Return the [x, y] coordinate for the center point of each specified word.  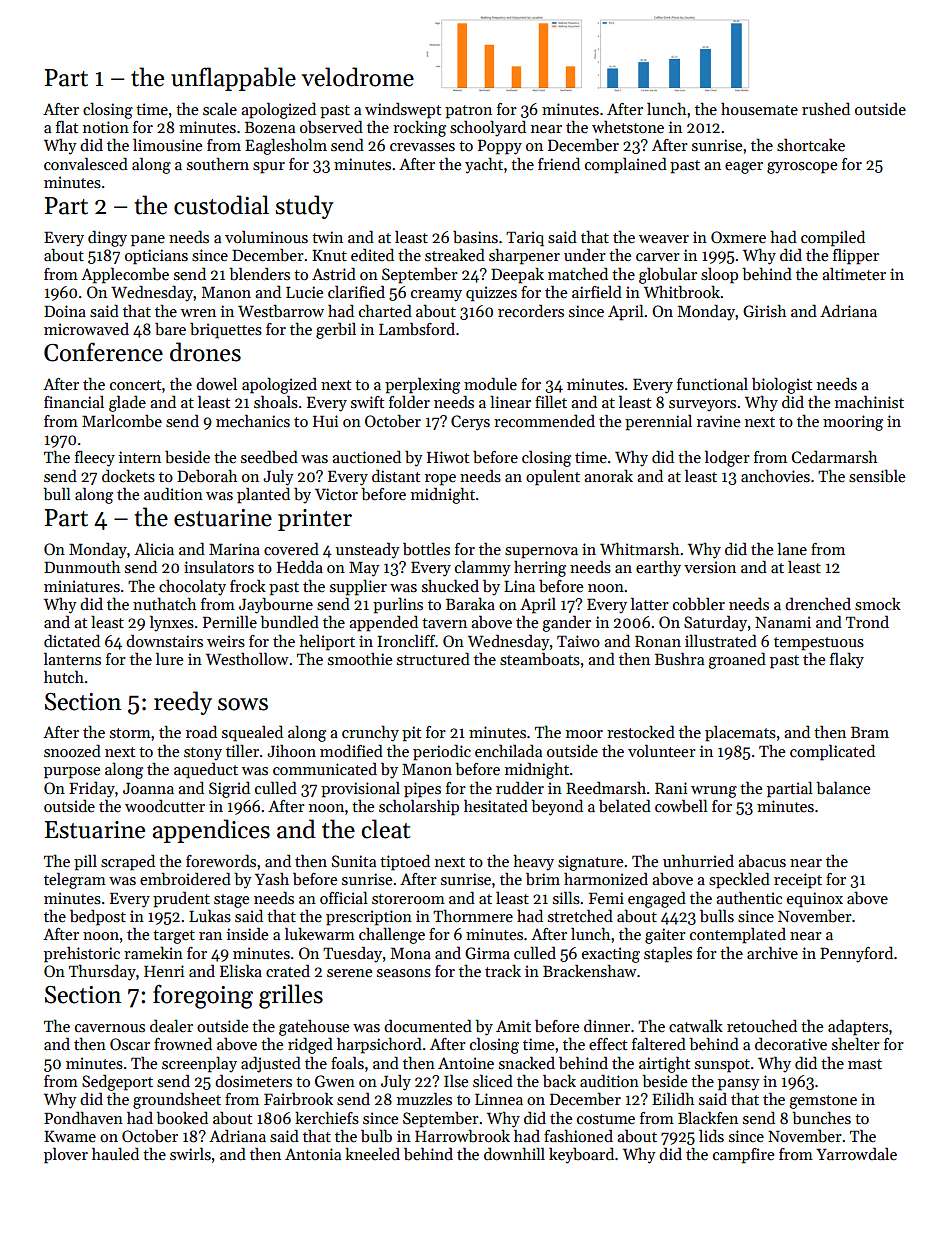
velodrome [358, 77]
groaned [737, 660]
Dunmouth [82, 567]
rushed [826, 108]
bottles [426, 549]
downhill [514, 1153]
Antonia [313, 1154]
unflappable [233, 79]
